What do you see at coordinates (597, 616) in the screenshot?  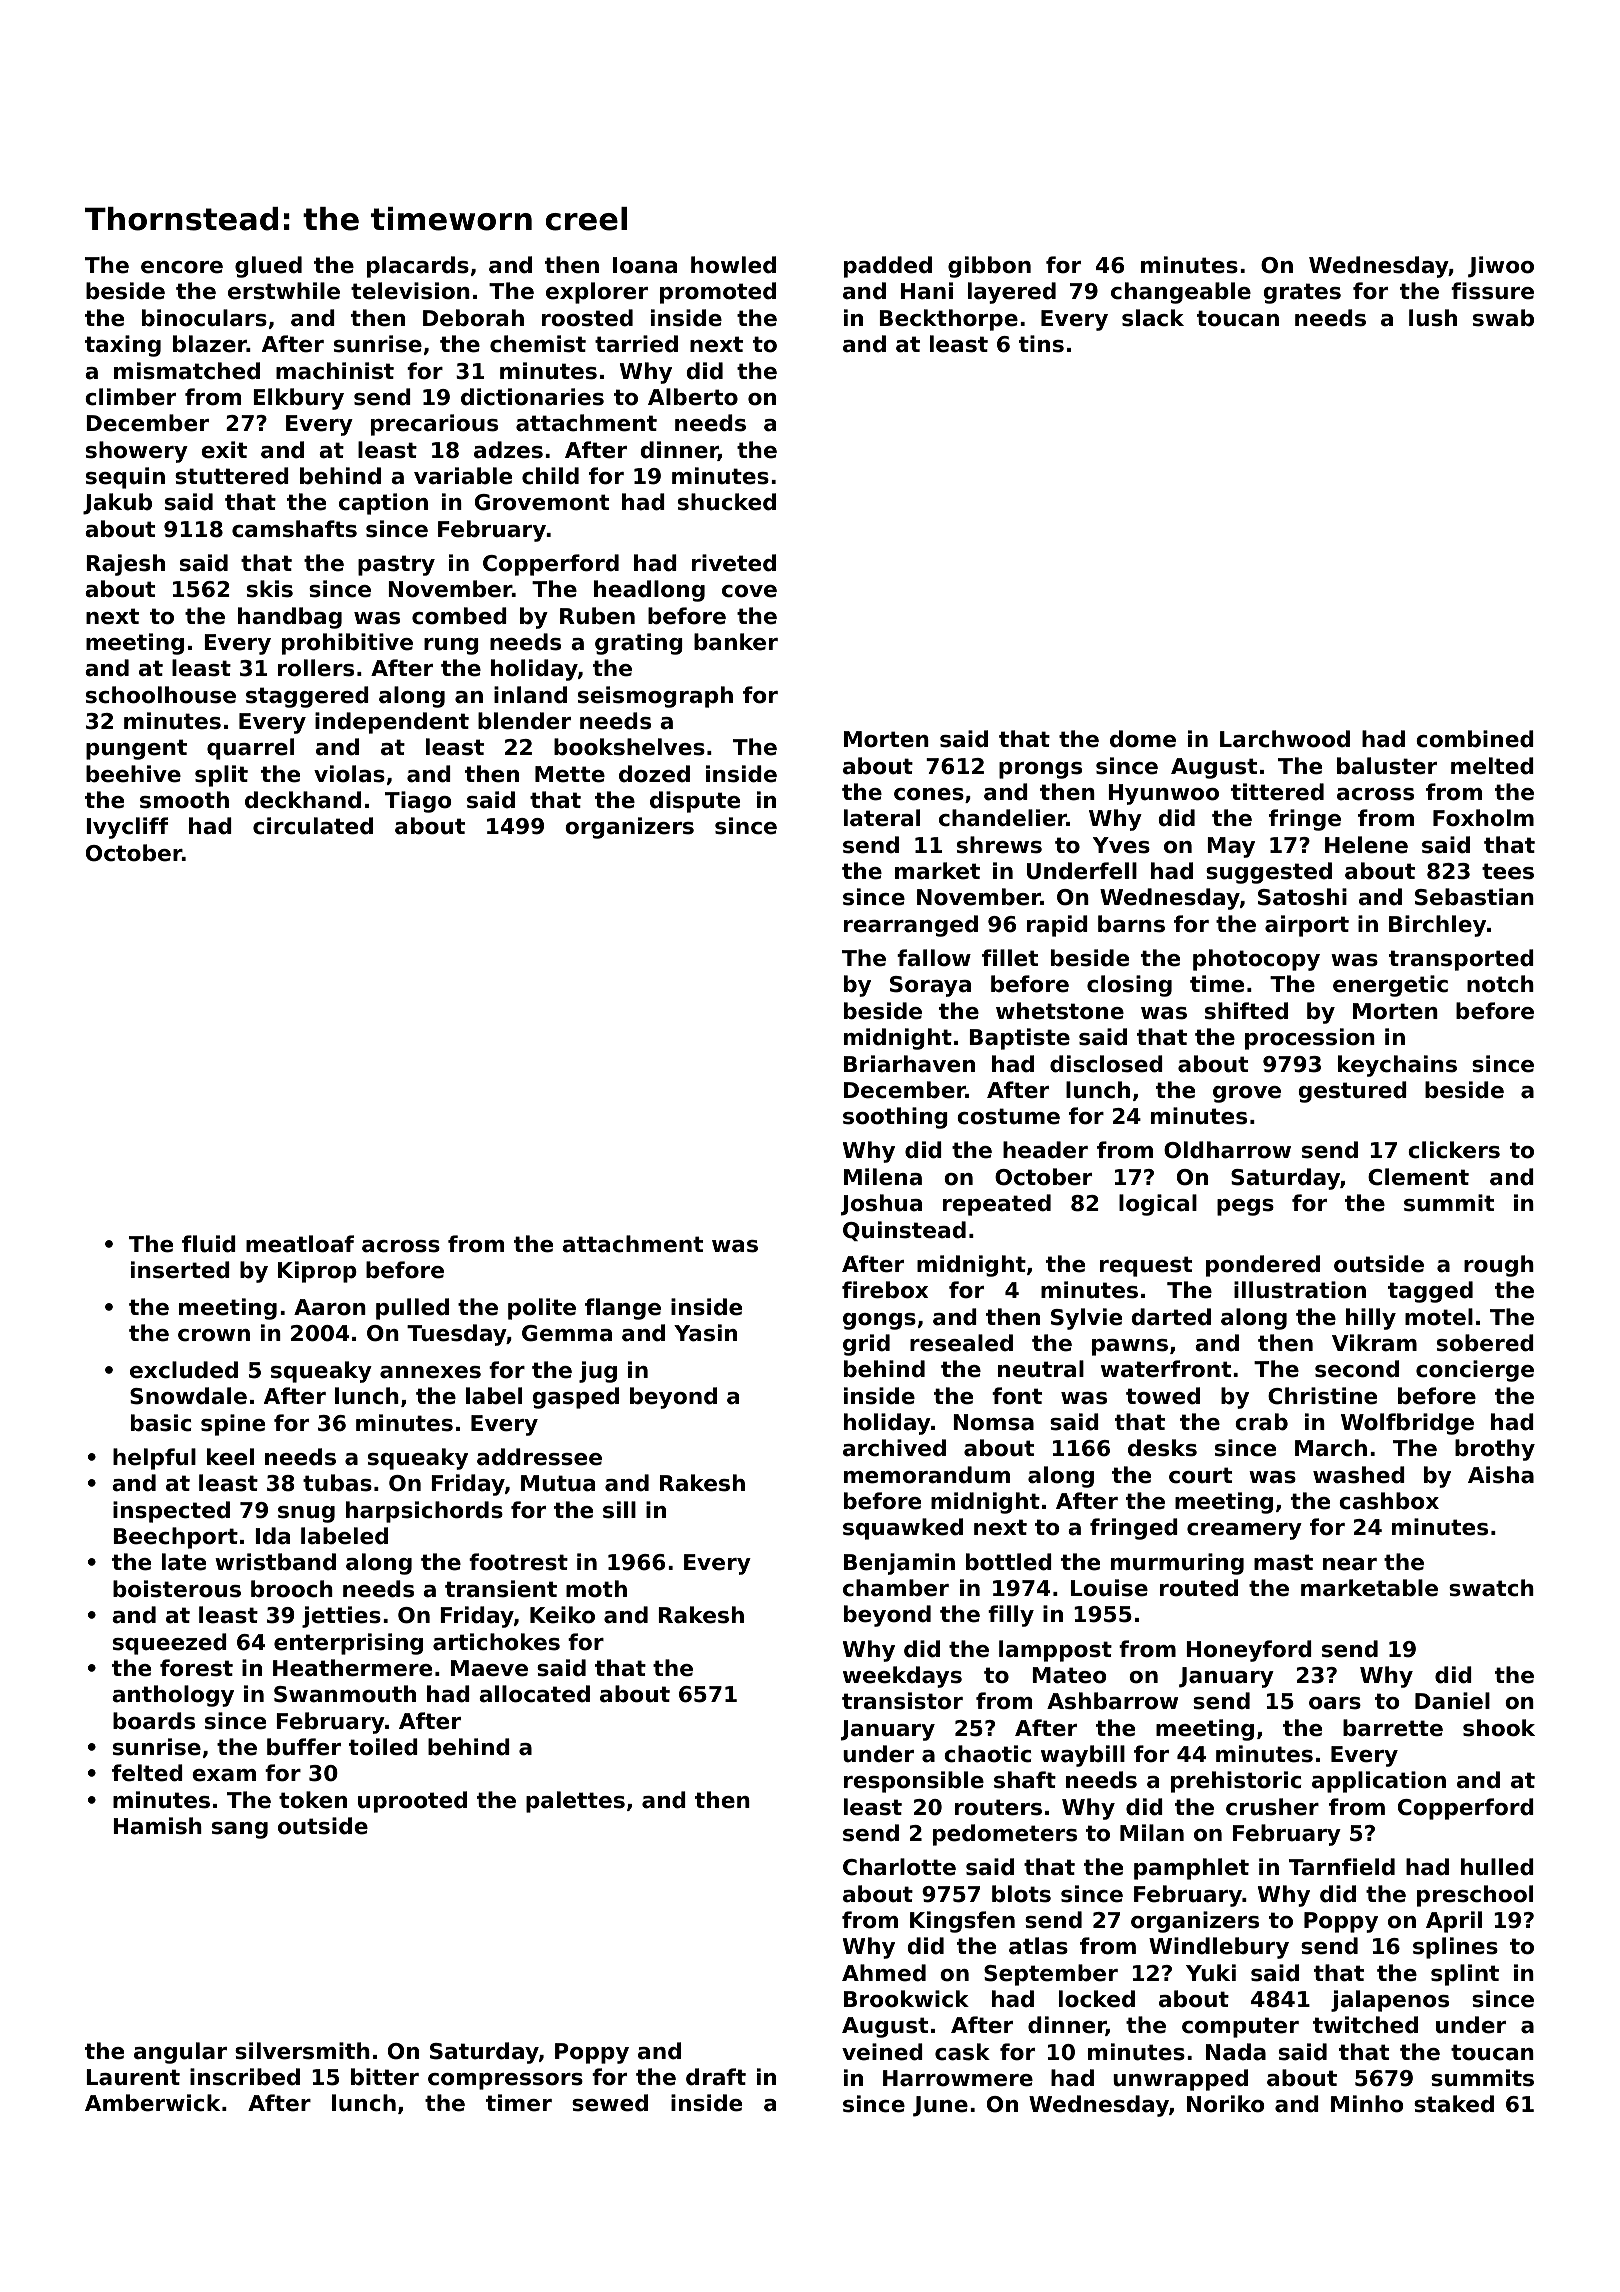 I see `Ruben` at bounding box center [597, 616].
